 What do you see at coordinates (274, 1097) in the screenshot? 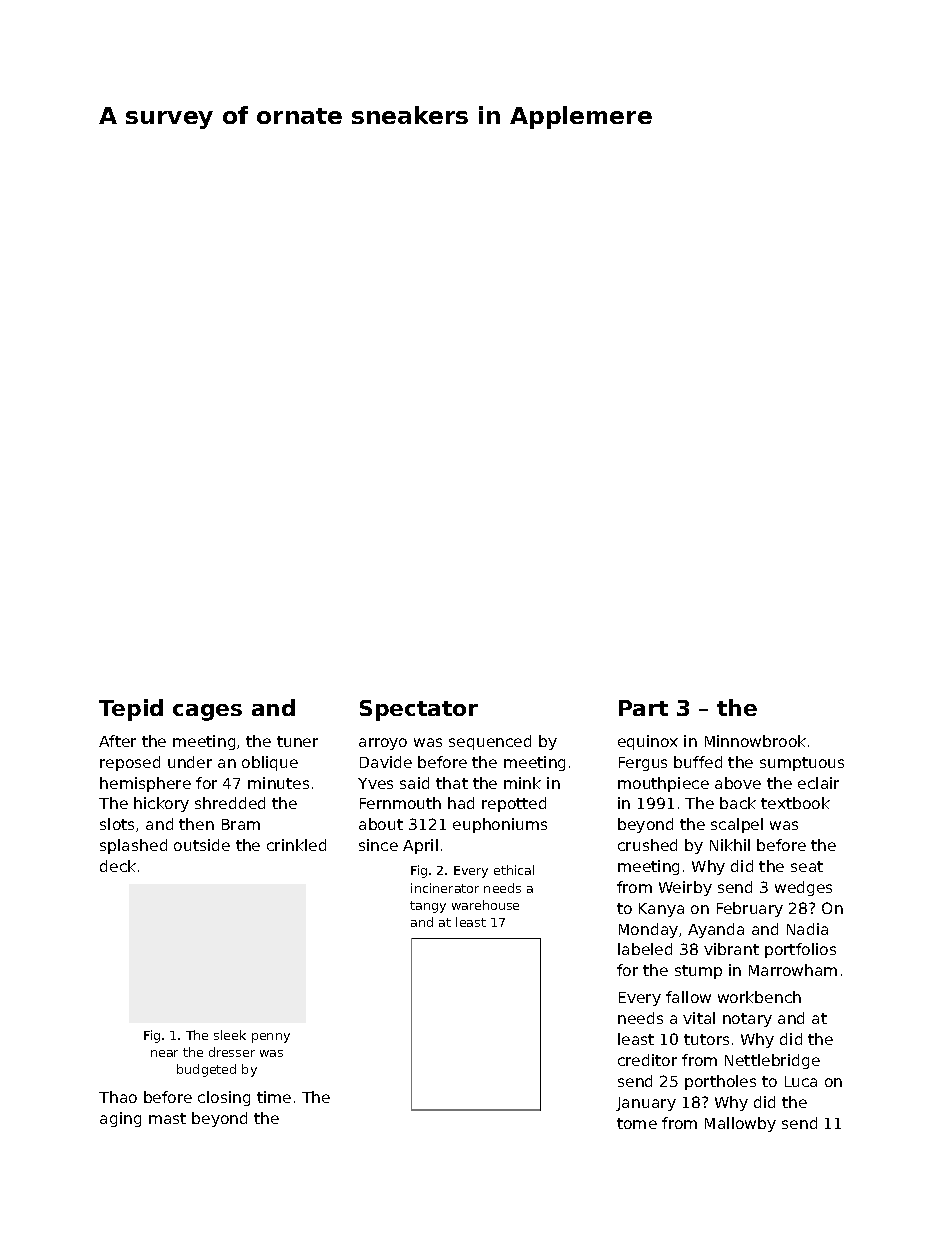
I see `time` at bounding box center [274, 1097].
